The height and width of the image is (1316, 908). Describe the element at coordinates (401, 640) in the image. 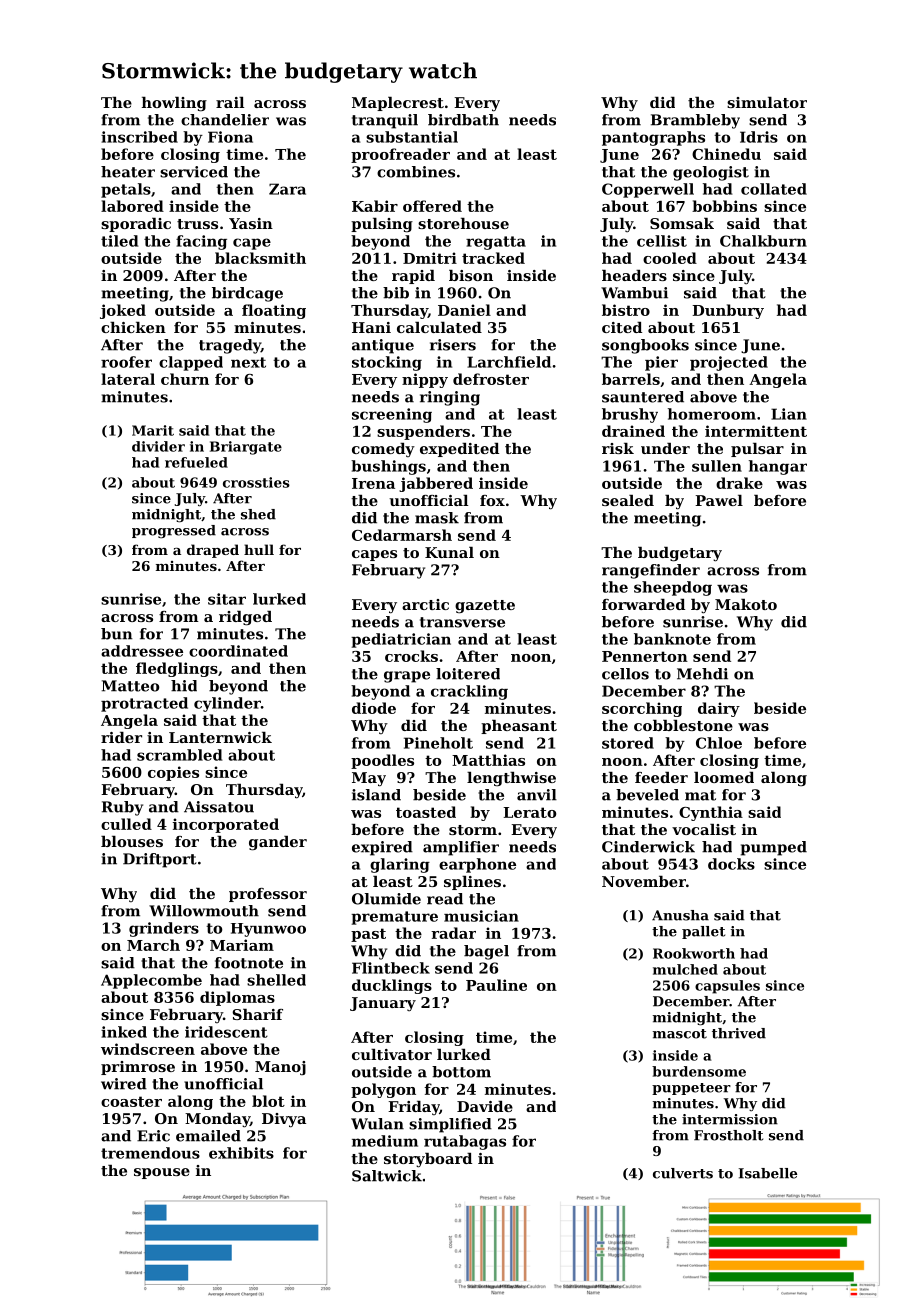

I see `pediatrician` at that location.
